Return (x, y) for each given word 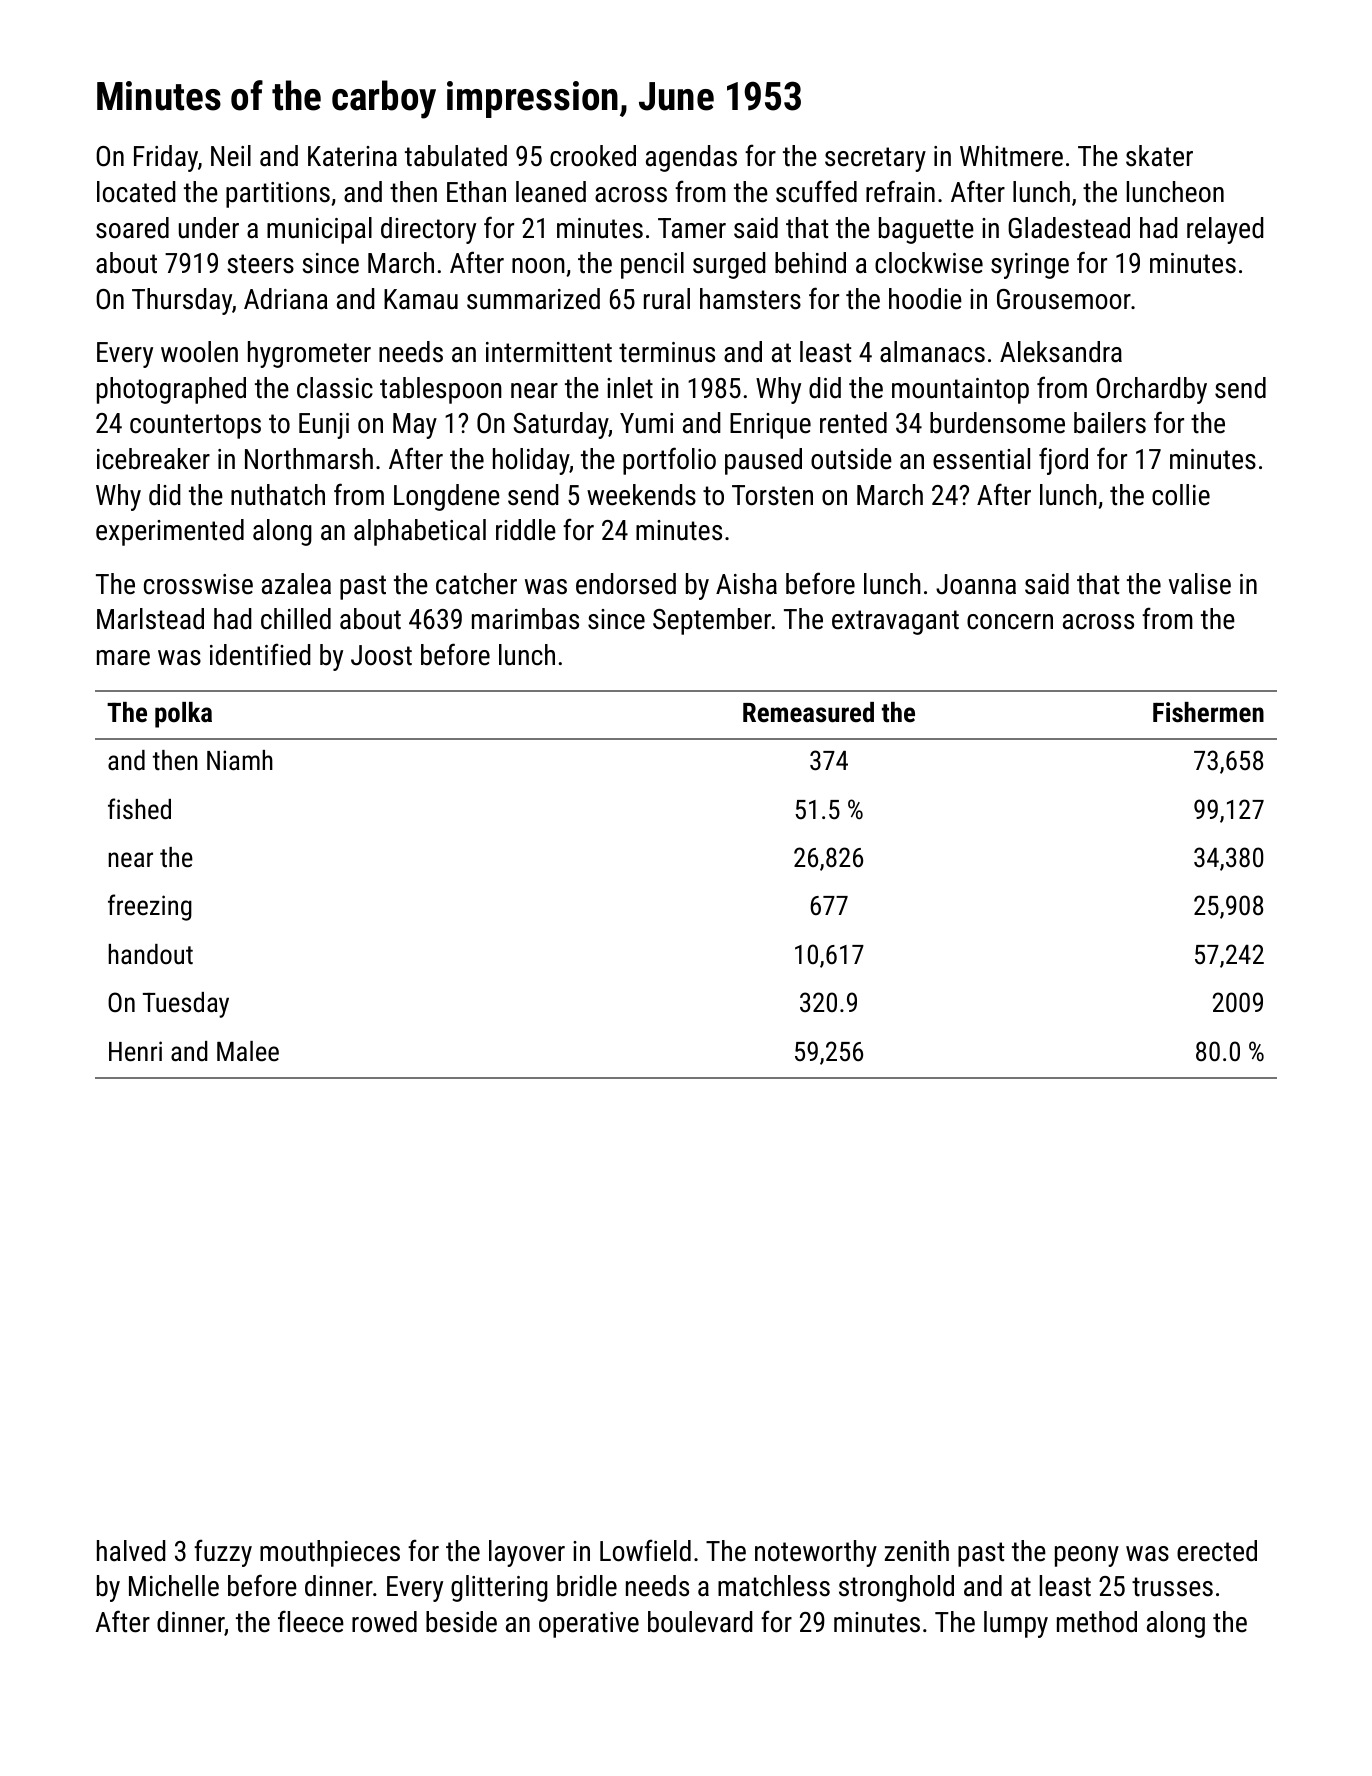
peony (1087, 1556)
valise (1200, 584)
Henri (135, 1051)
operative (589, 1625)
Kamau (421, 299)
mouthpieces (330, 1553)
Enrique (770, 426)
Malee (248, 1051)
